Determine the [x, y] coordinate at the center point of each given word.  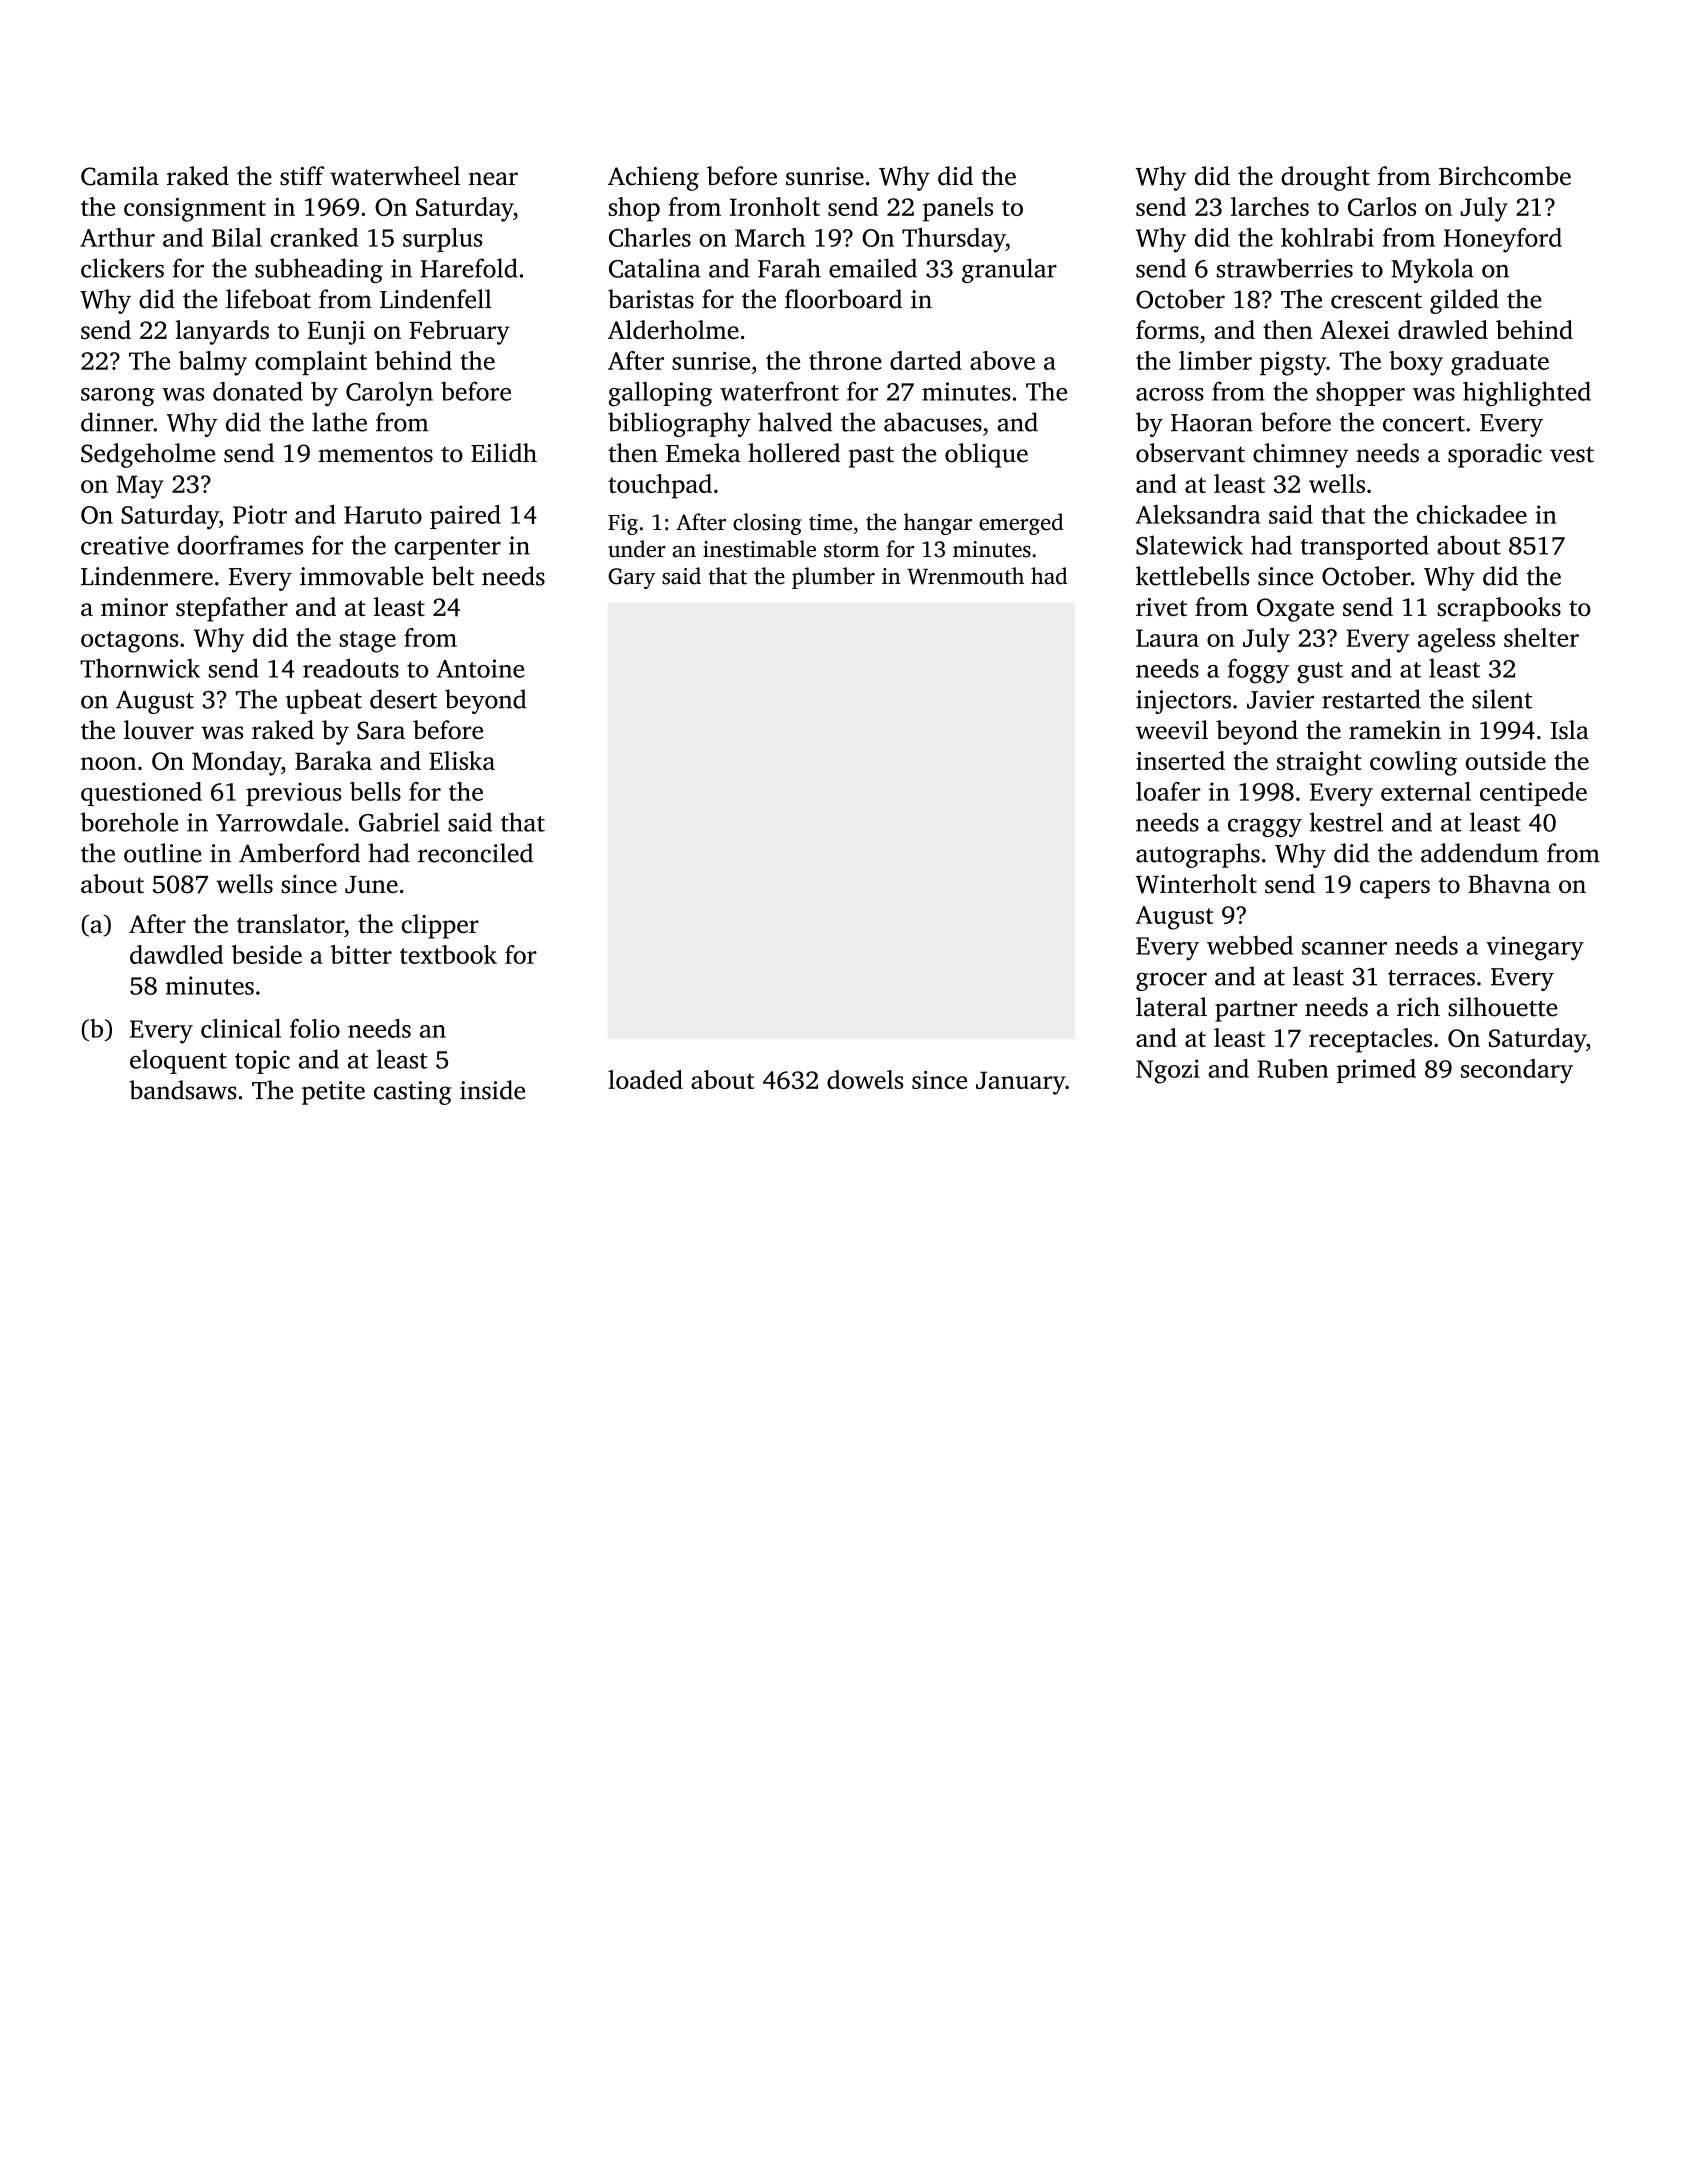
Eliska [462, 760]
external [1426, 791]
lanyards [222, 332]
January [1021, 1083]
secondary [1517, 1071]
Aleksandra [1198, 514]
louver [159, 730]
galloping [660, 394]
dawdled [176, 954]
